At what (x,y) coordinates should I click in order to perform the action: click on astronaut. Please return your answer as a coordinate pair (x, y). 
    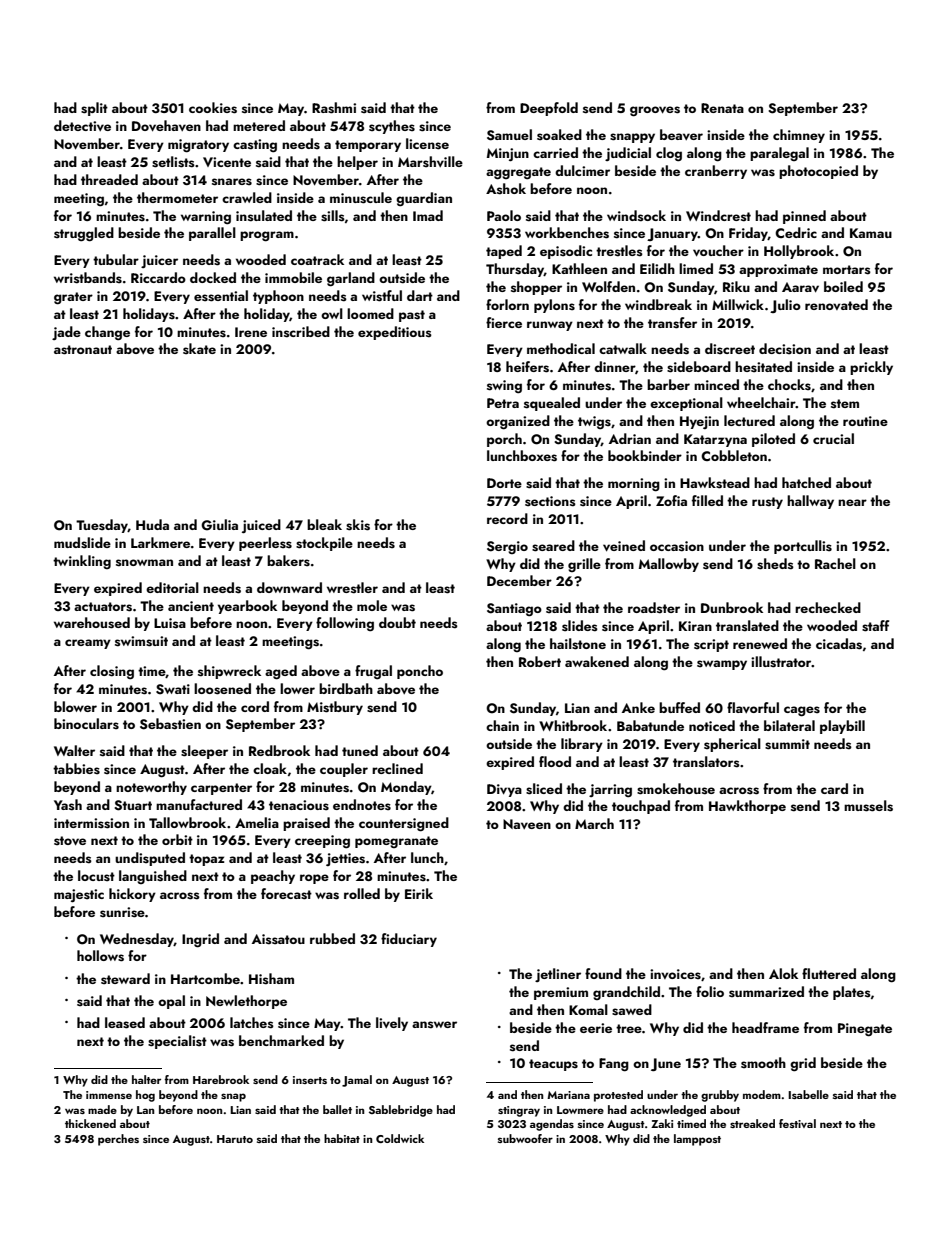
    Looking at the image, I should click on (83, 350).
